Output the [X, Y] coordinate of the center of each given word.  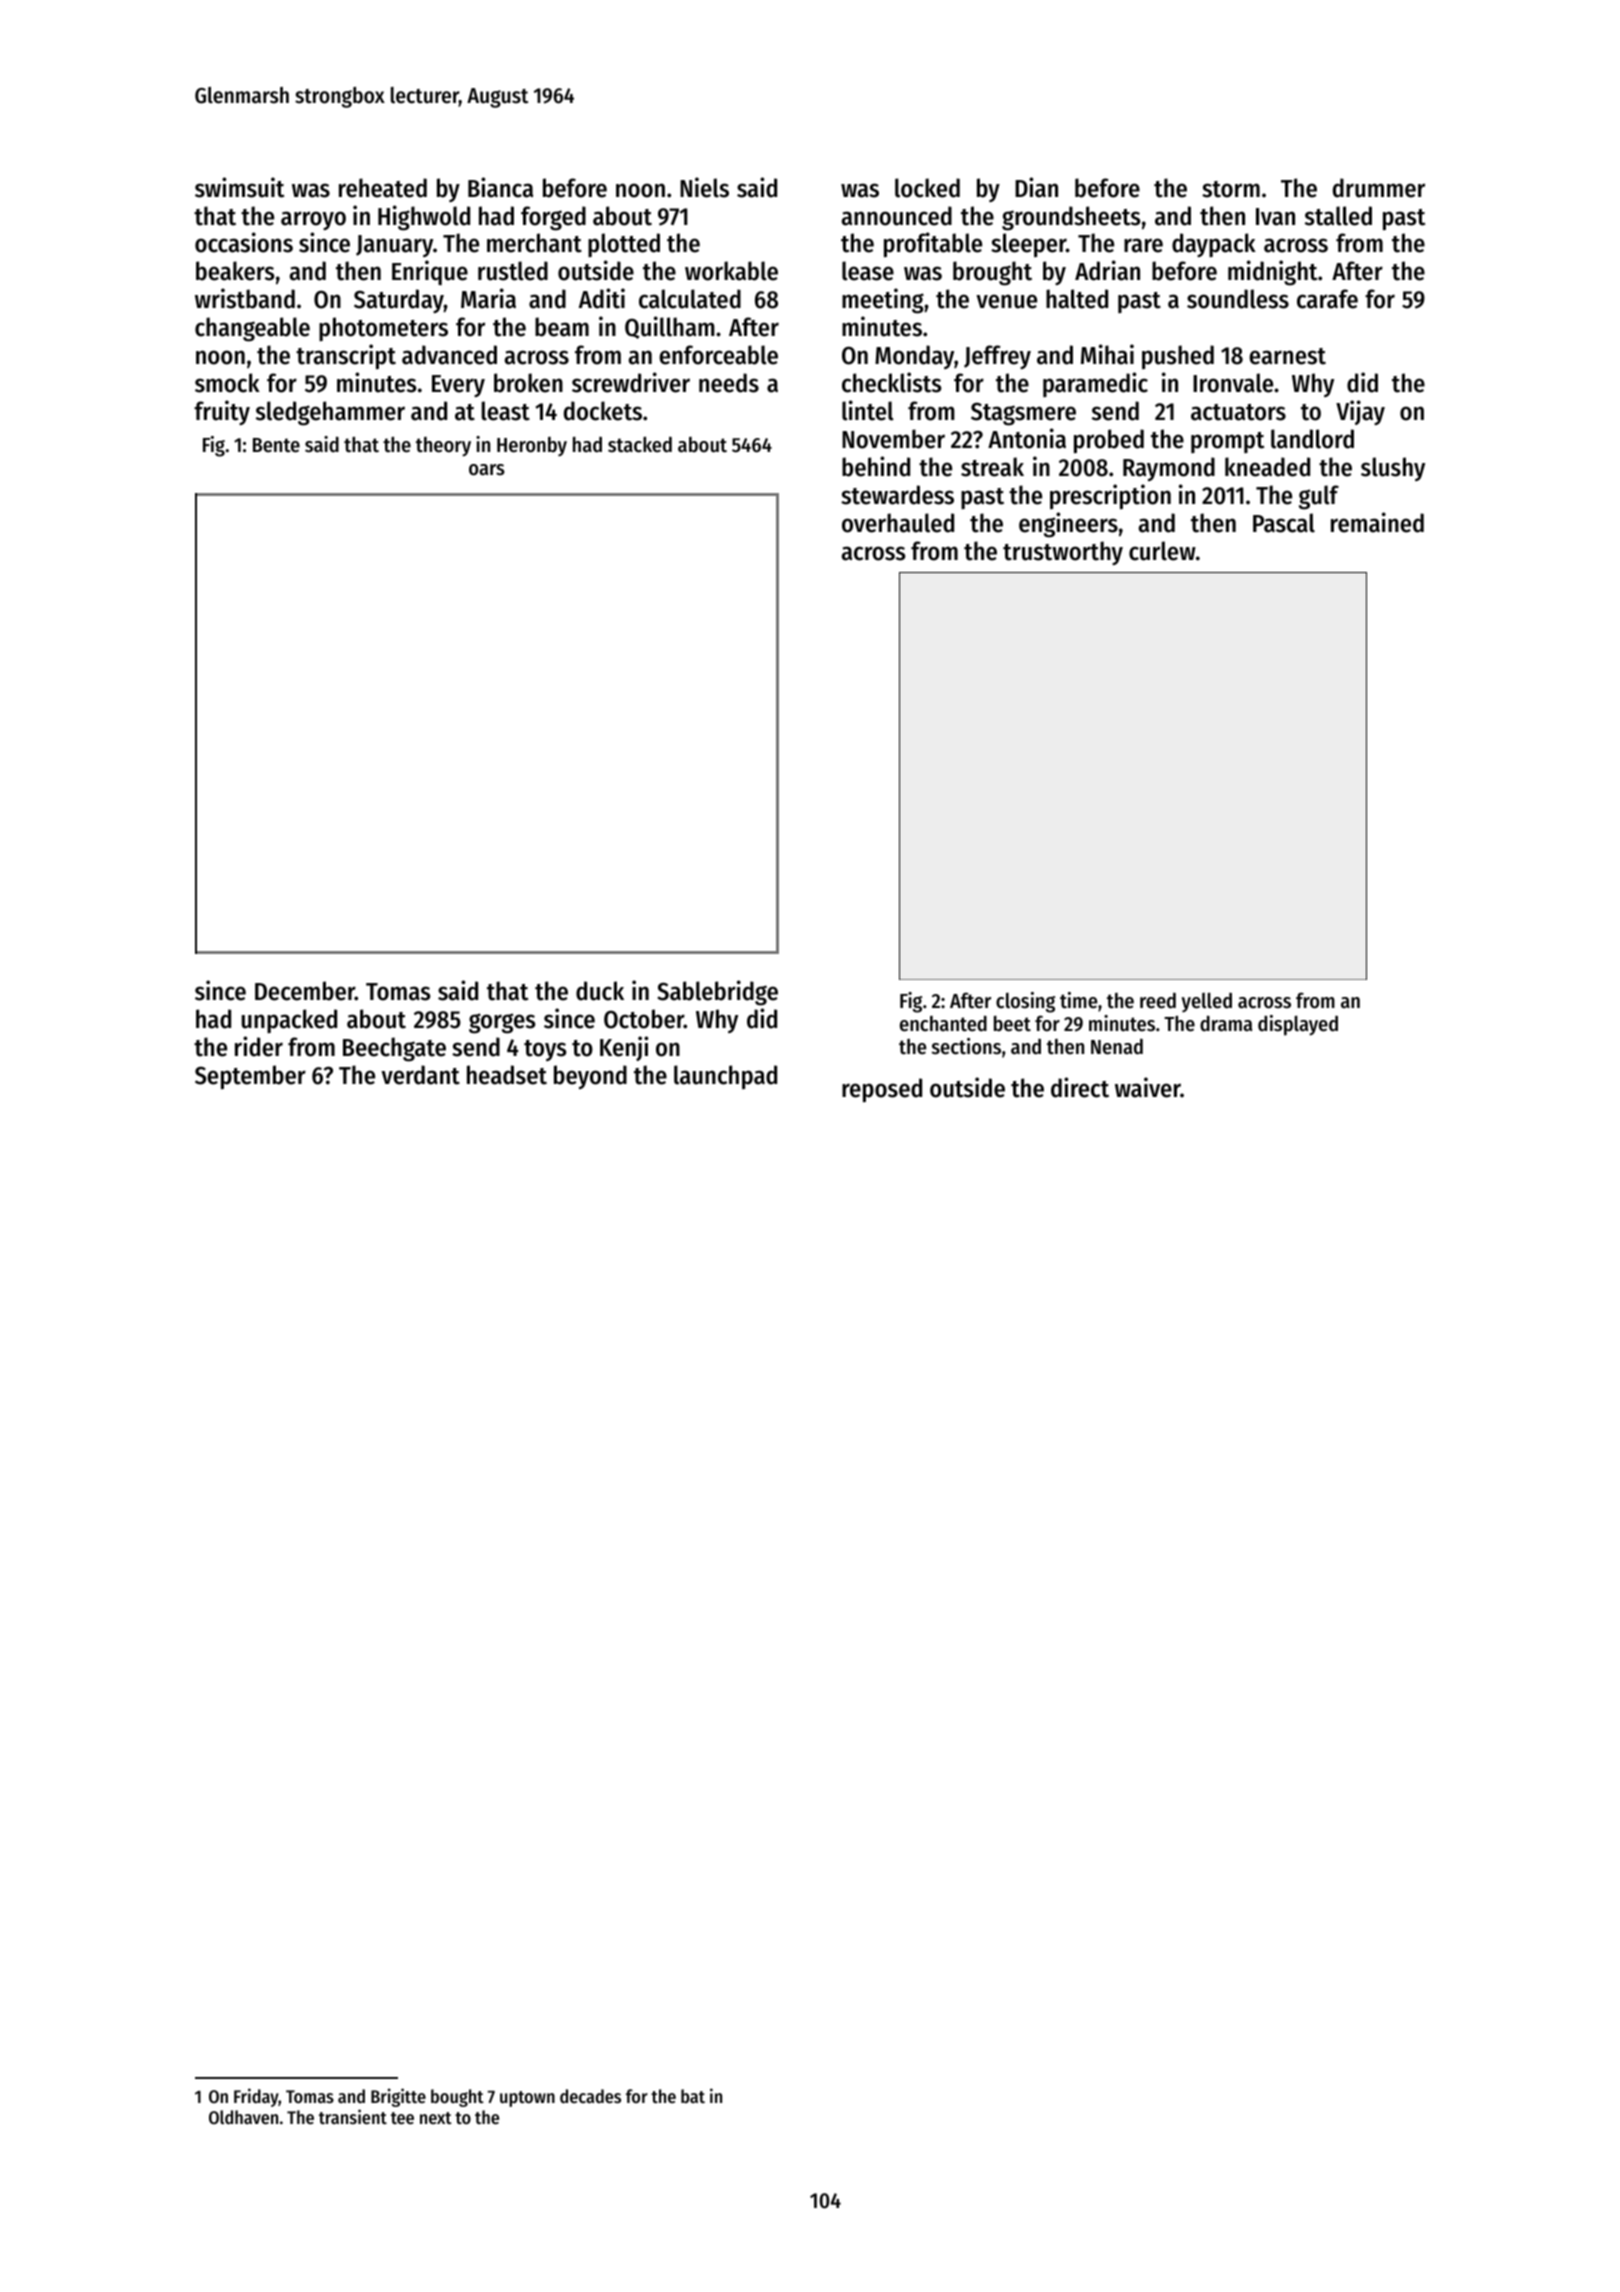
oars [487, 470]
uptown [527, 2099]
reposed [882, 1090]
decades [590, 2096]
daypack [1214, 245]
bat [693, 2096]
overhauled [898, 523]
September [250, 1077]
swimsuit [239, 187]
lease [868, 271]
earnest [1287, 356]
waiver [1148, 1087]
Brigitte [398, 2097]
